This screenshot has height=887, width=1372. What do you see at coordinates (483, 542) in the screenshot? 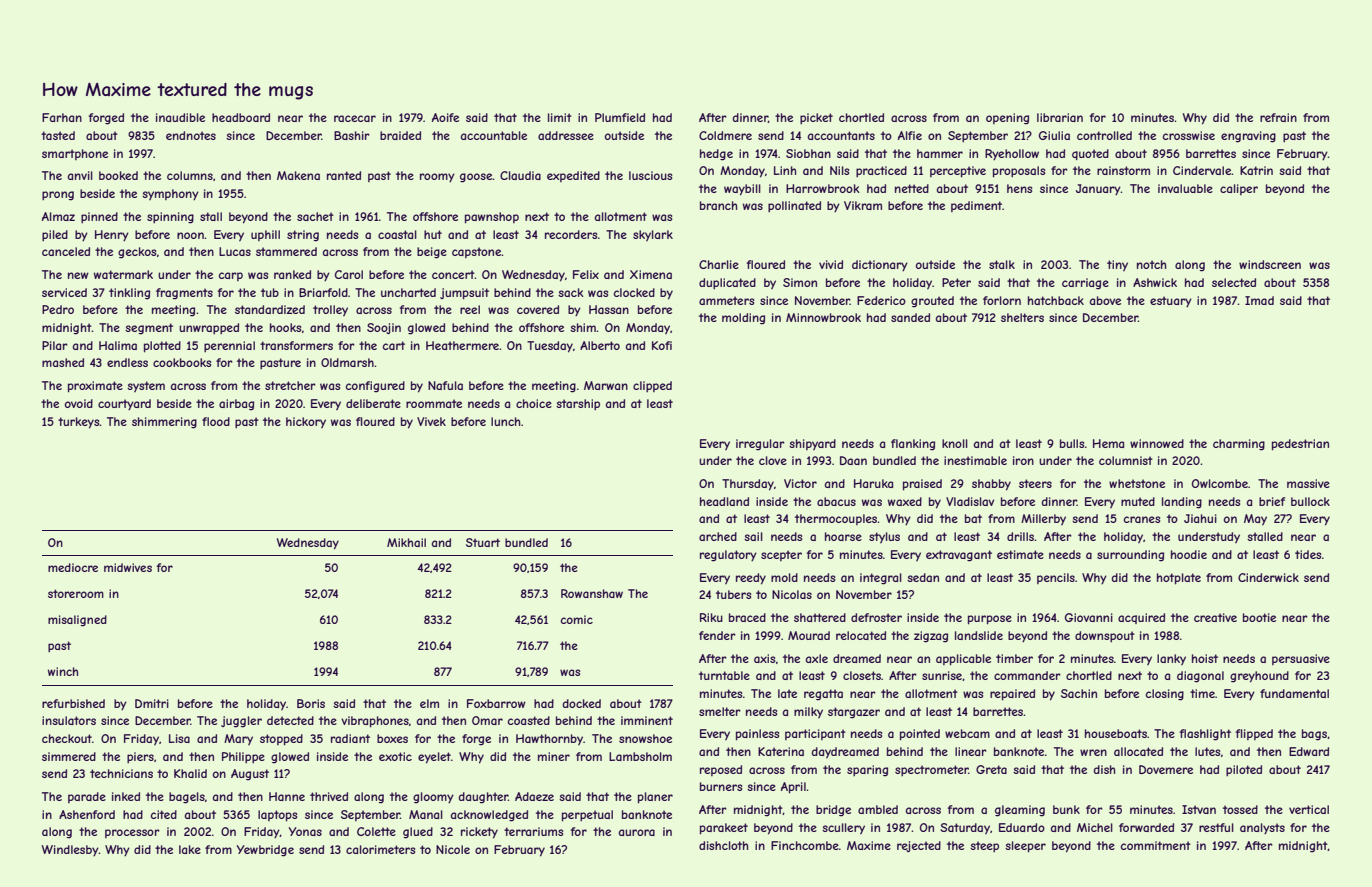
I see `Stuart` at bounding box center [483, 542].
